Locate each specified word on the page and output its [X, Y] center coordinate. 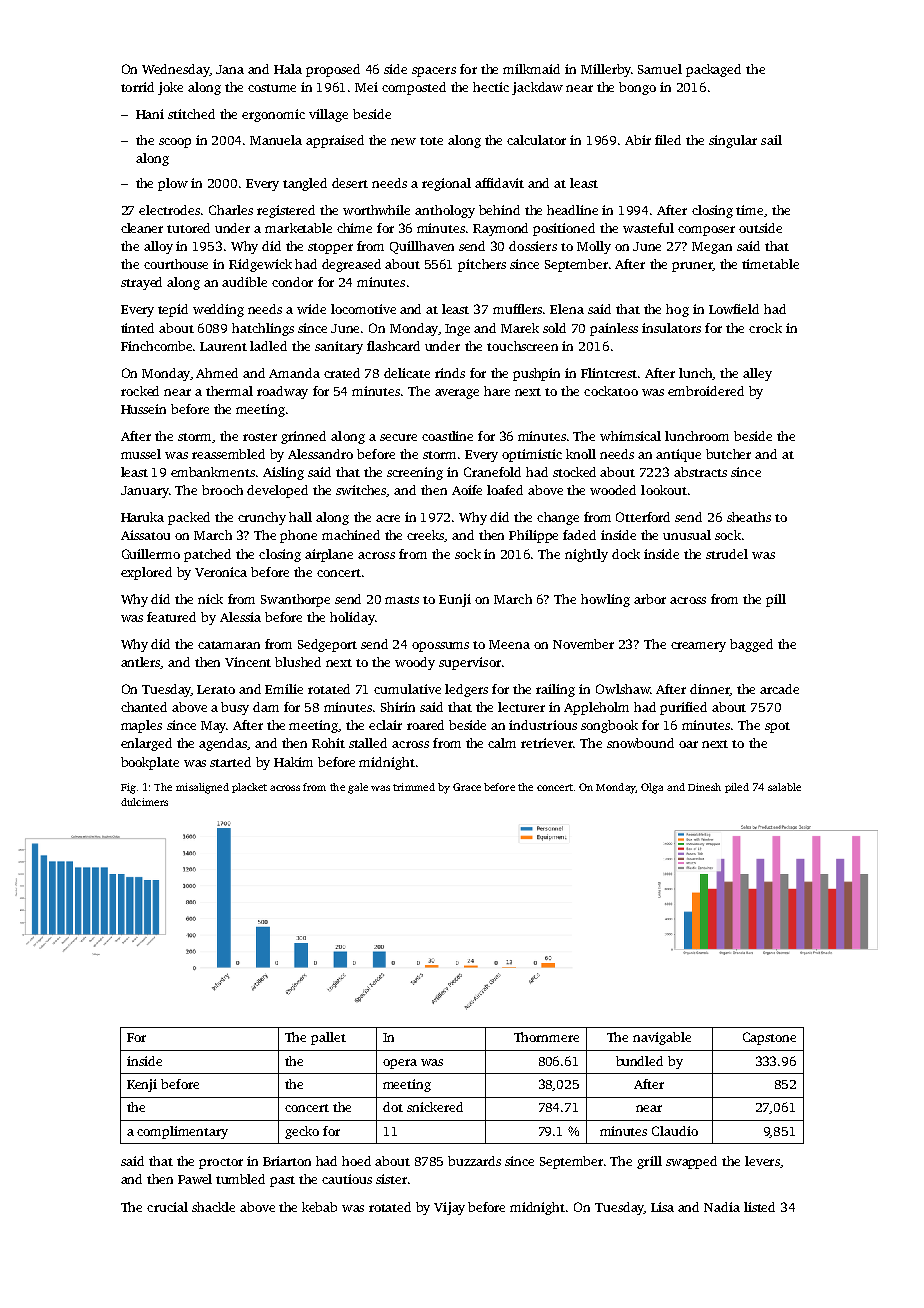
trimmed [414, 787]
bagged [751, 645]
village [328, 115]
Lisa [662, 1207]
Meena [509, 644]
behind [499, 210]
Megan [712, 248]
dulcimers [144, 802]
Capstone [769, 1038]
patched [207, 555]
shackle [213, 1207]
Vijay [449, 1208]
